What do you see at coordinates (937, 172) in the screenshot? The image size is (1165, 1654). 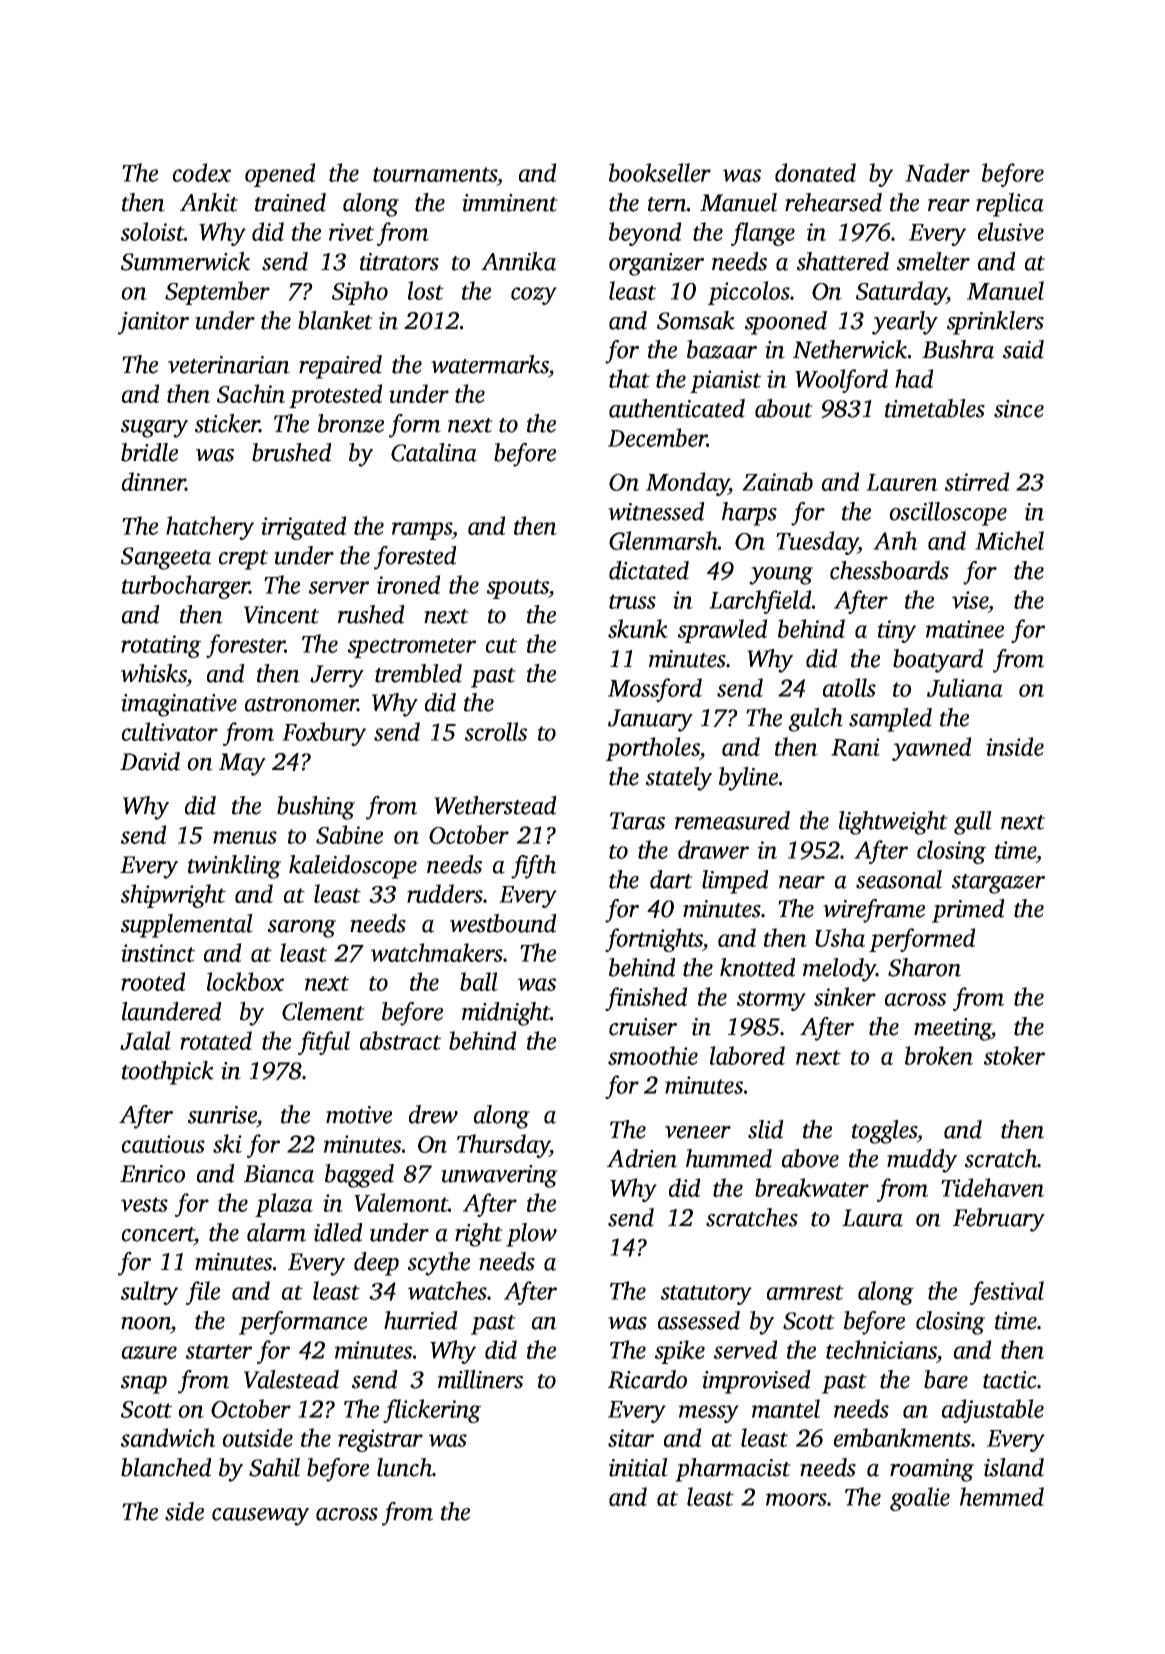 I see `Nader` at bounding box center [937, 172].
